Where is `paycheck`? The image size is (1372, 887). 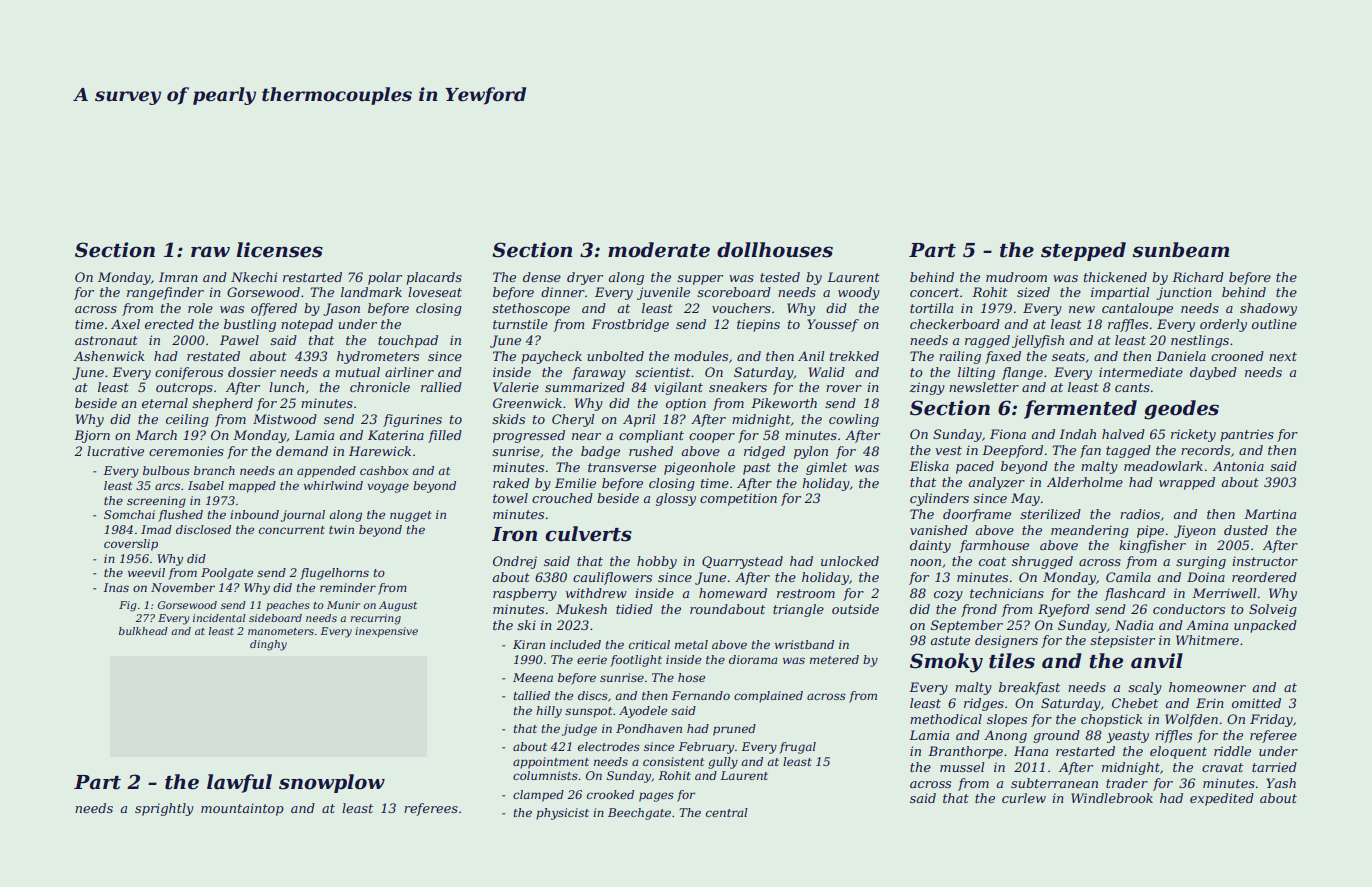
paycheck is located at coordinates (551, 357).
